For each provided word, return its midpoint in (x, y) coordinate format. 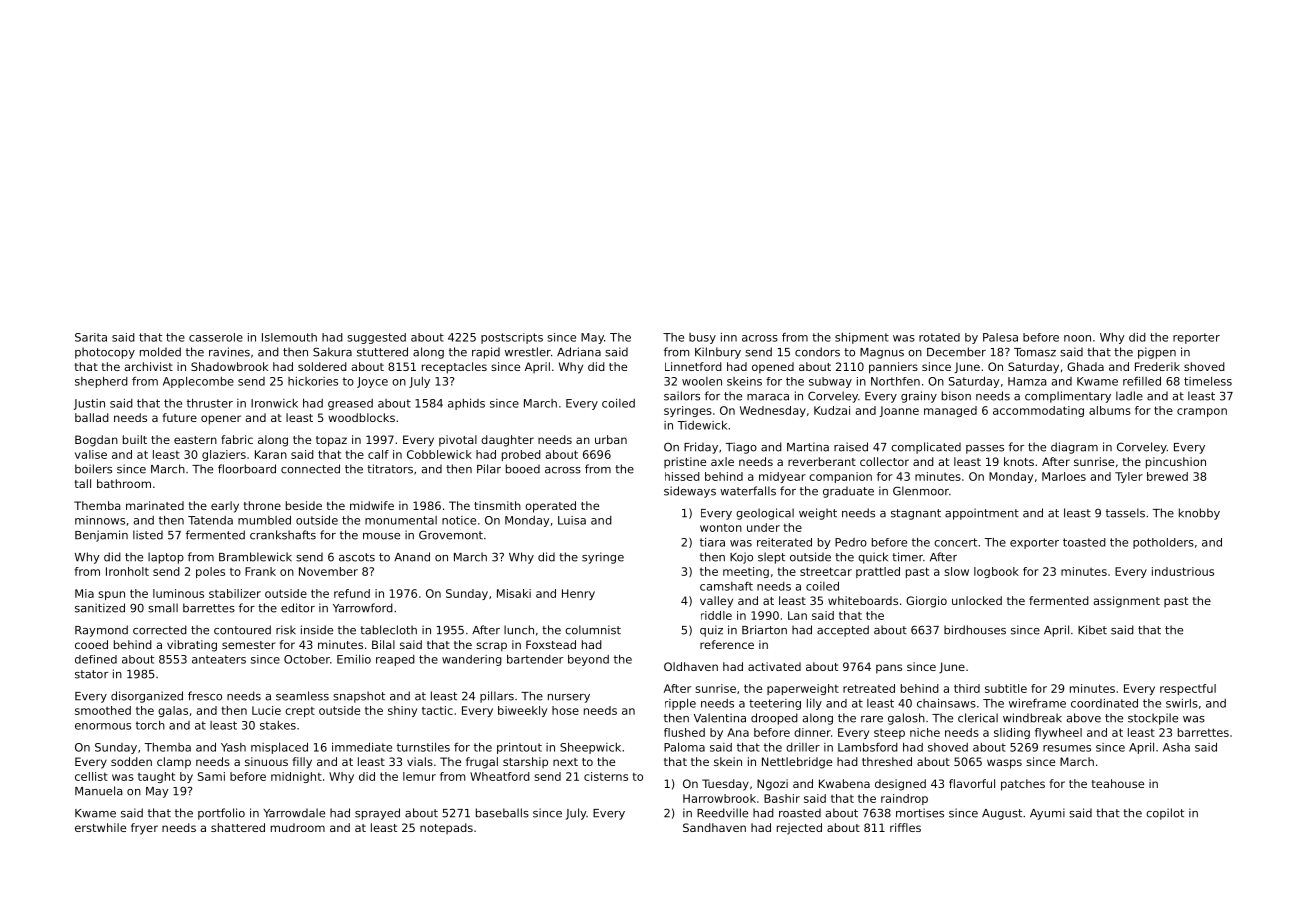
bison (956, 396)
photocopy (105, 353)
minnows (100, 520)
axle (722, 461)
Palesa (1000, 337)
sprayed (377, 814)
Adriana (579, 352)
